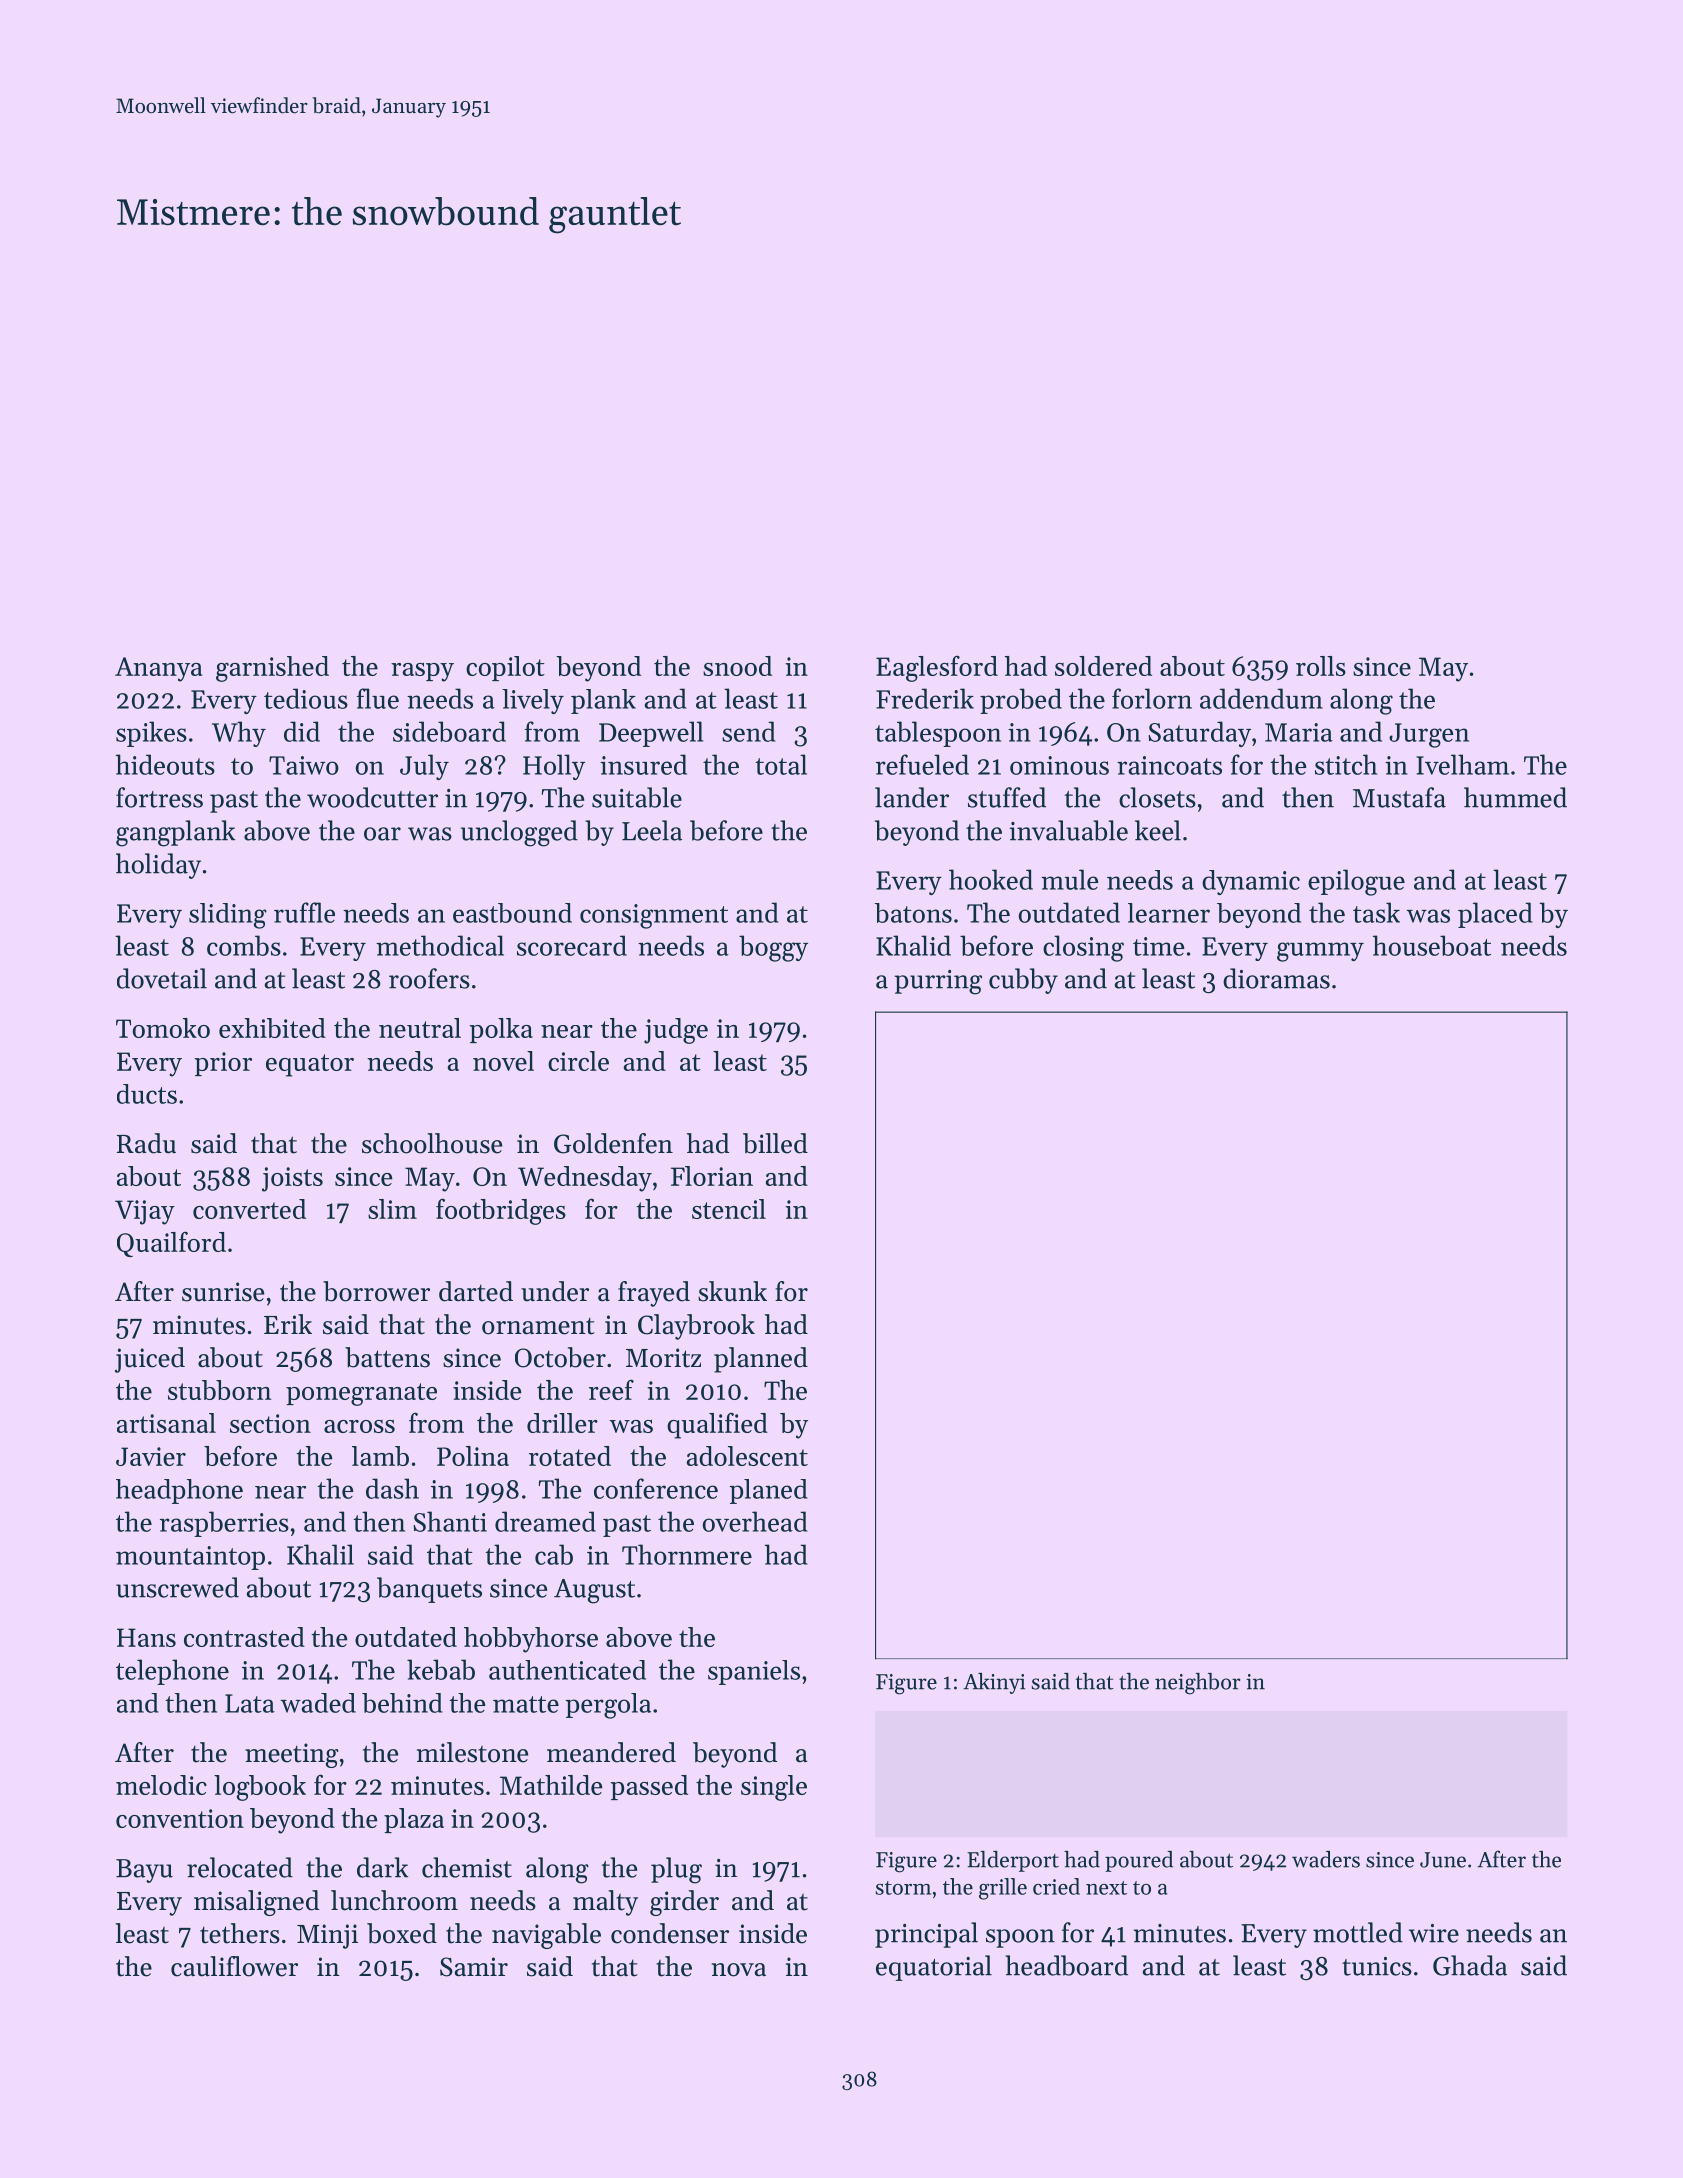 This document has height=2178, width=1683. Describe the element at coordinates (1276, 978) in the document. I see `dioramas` at that location.
